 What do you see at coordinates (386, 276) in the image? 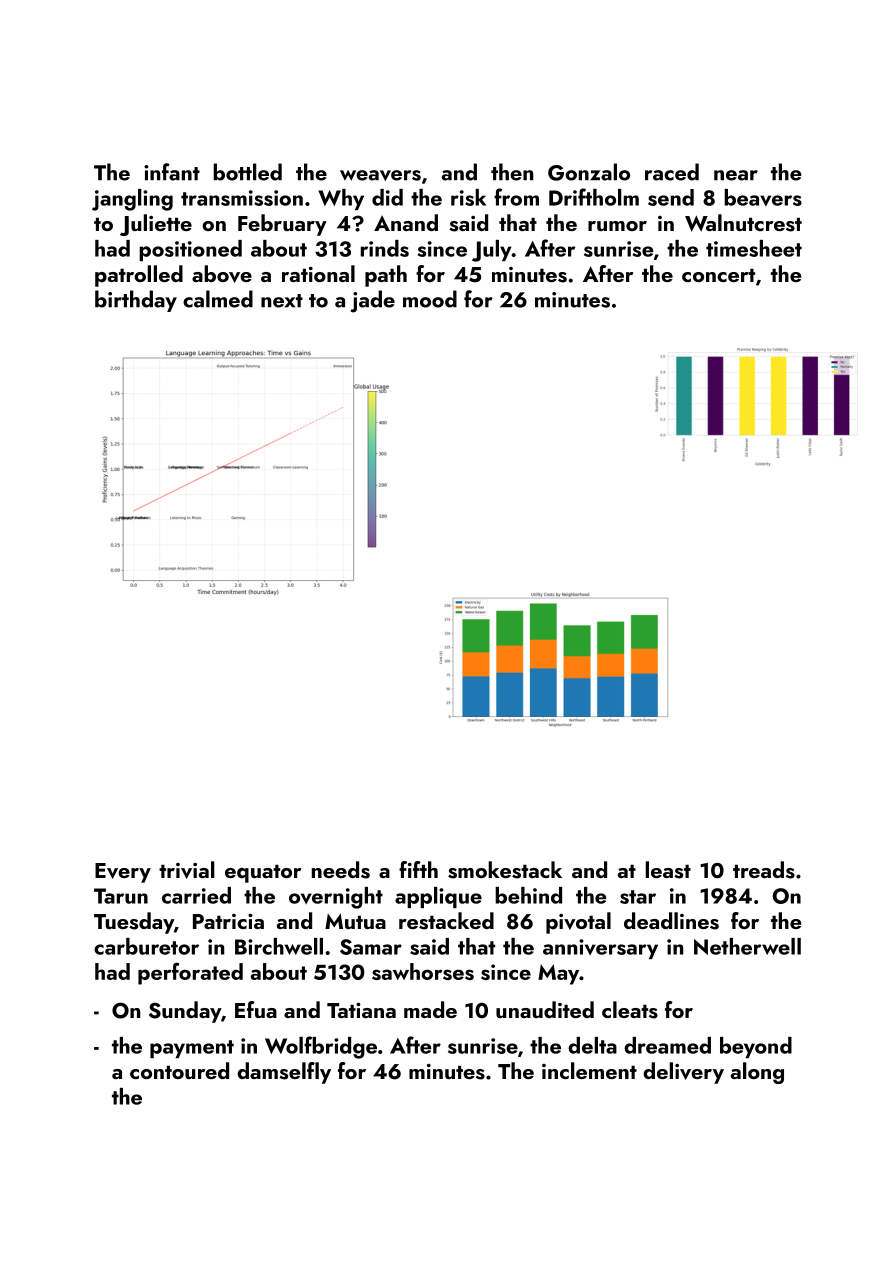
I see `path` at bounding box center [386, 276].
